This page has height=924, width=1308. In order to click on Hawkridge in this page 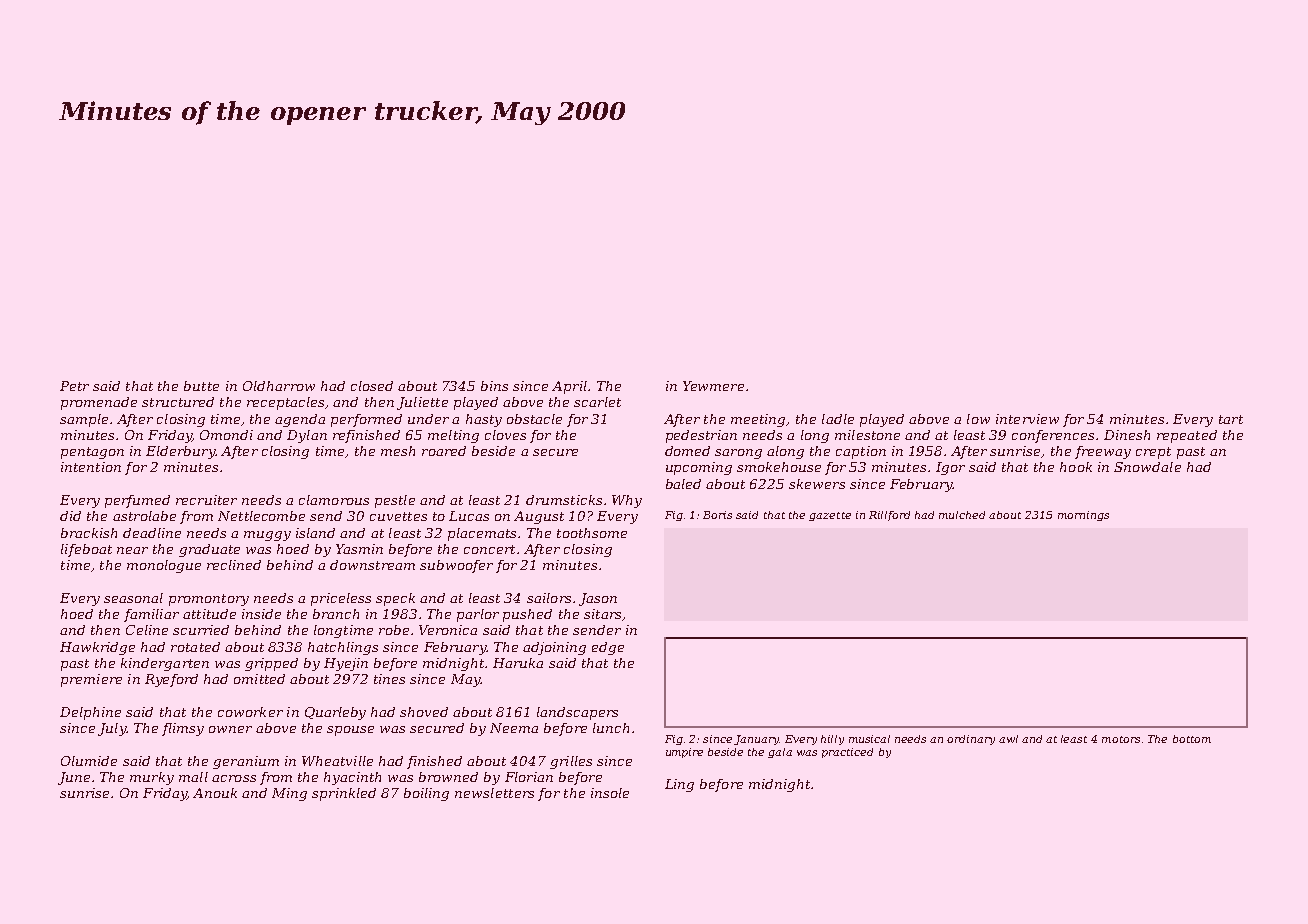, I will do `click(97, 648)`.
